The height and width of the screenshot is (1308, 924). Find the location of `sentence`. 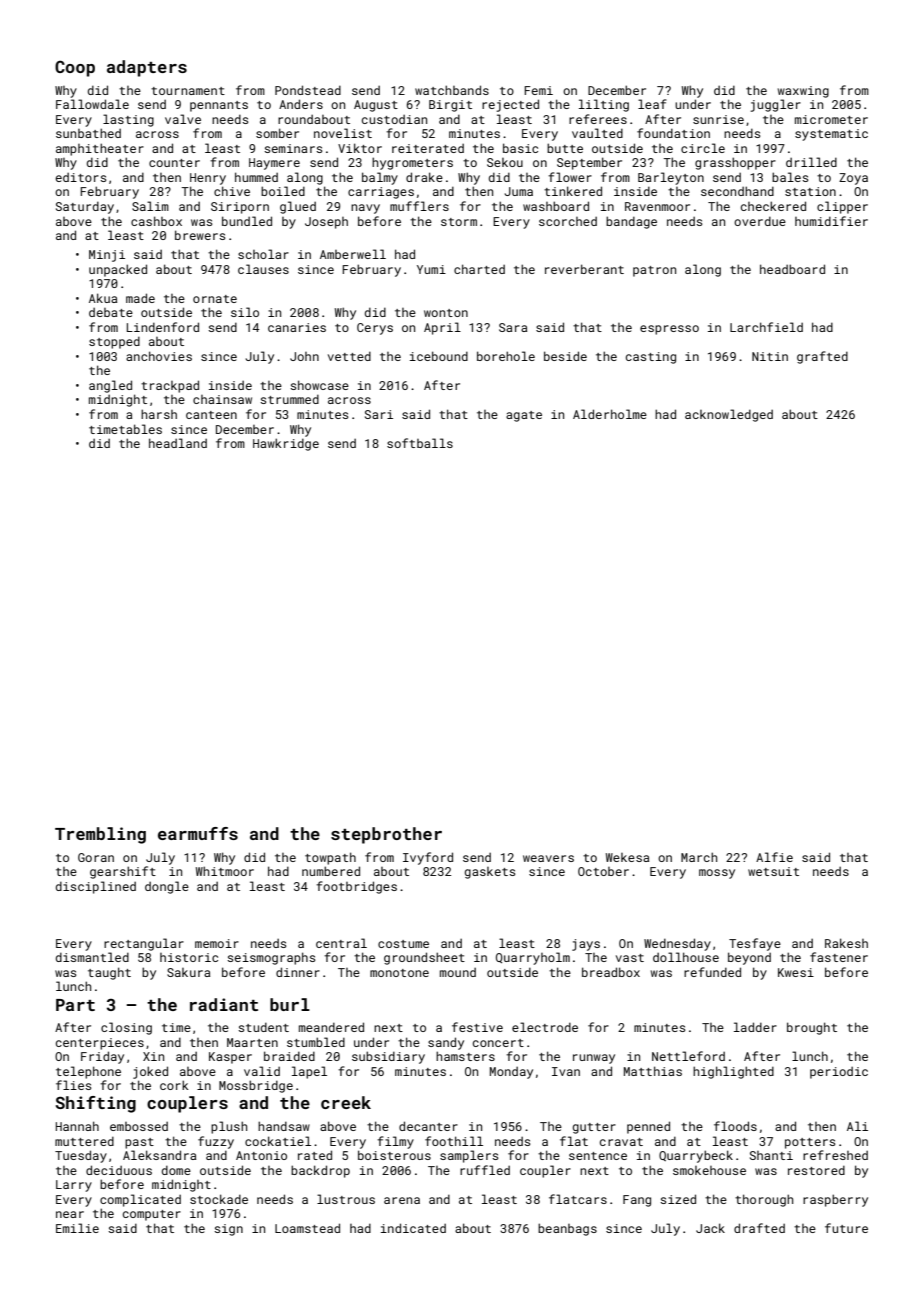

sentence is located at coordinates (598, 1156).
